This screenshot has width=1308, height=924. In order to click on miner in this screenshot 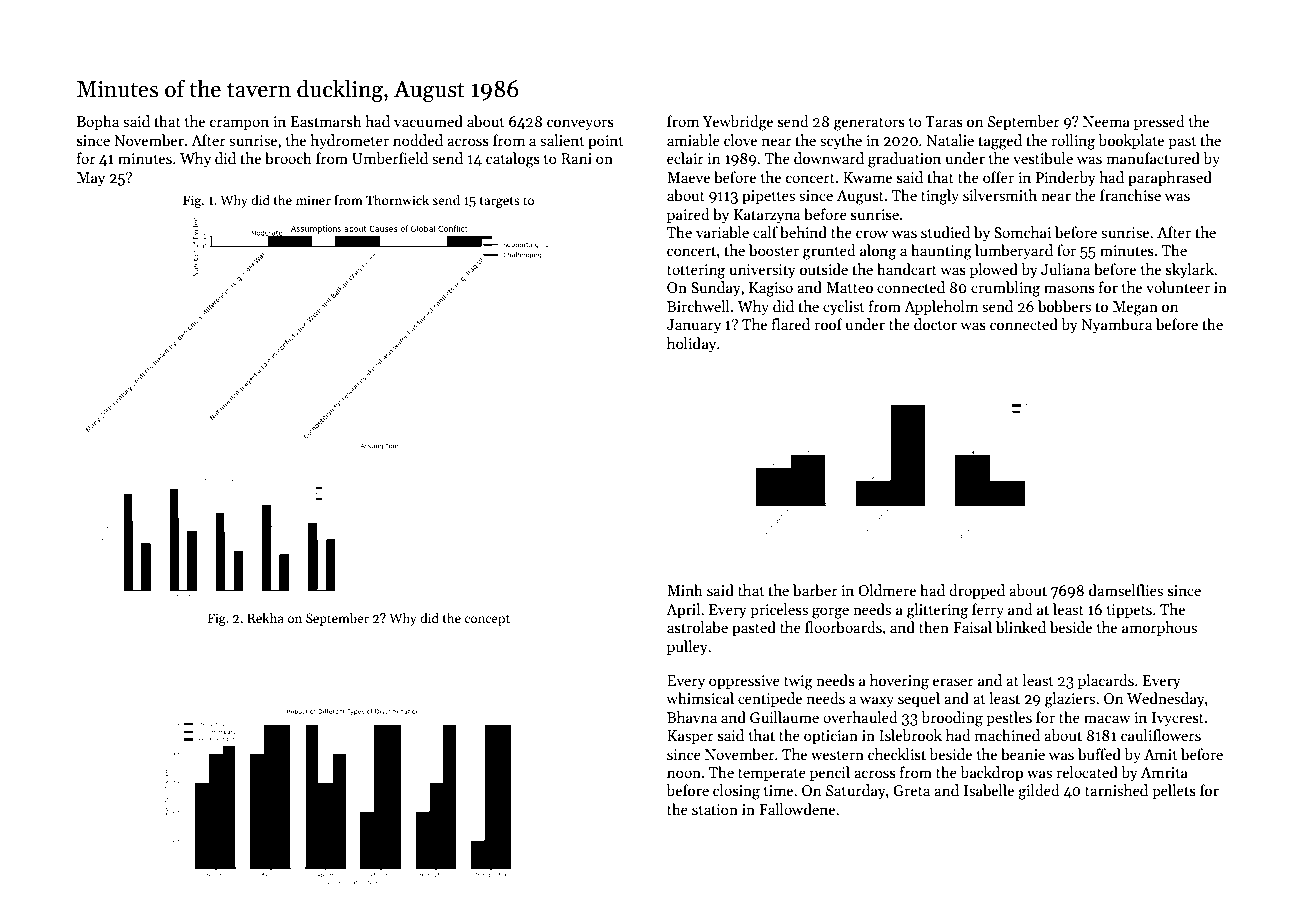, I will do `click(313, 200)`.
